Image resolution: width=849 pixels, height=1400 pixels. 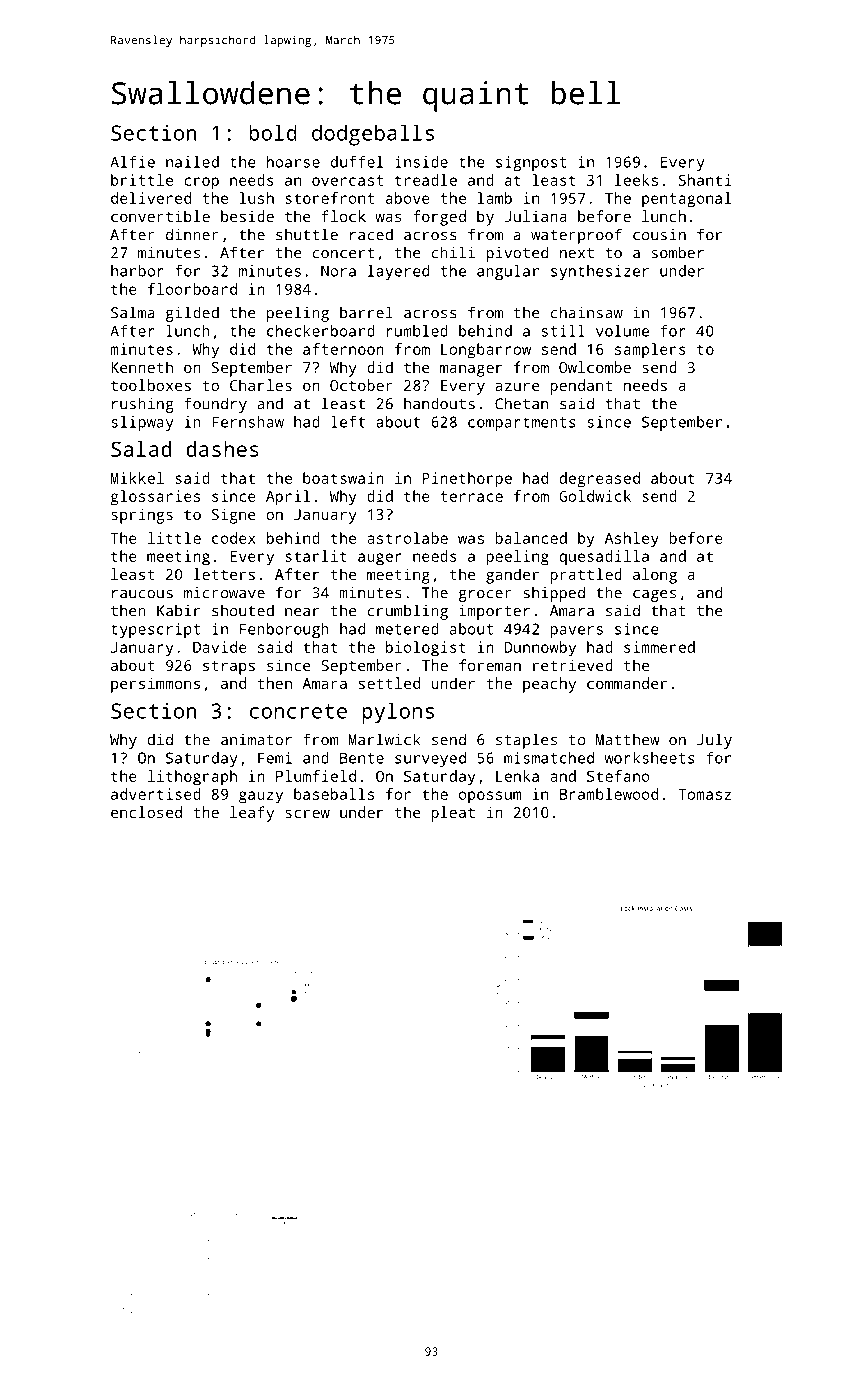 What do you see at coordinates (600, 480) in the screenshot?
I see `degreased` at bounding box center [600, 480].
